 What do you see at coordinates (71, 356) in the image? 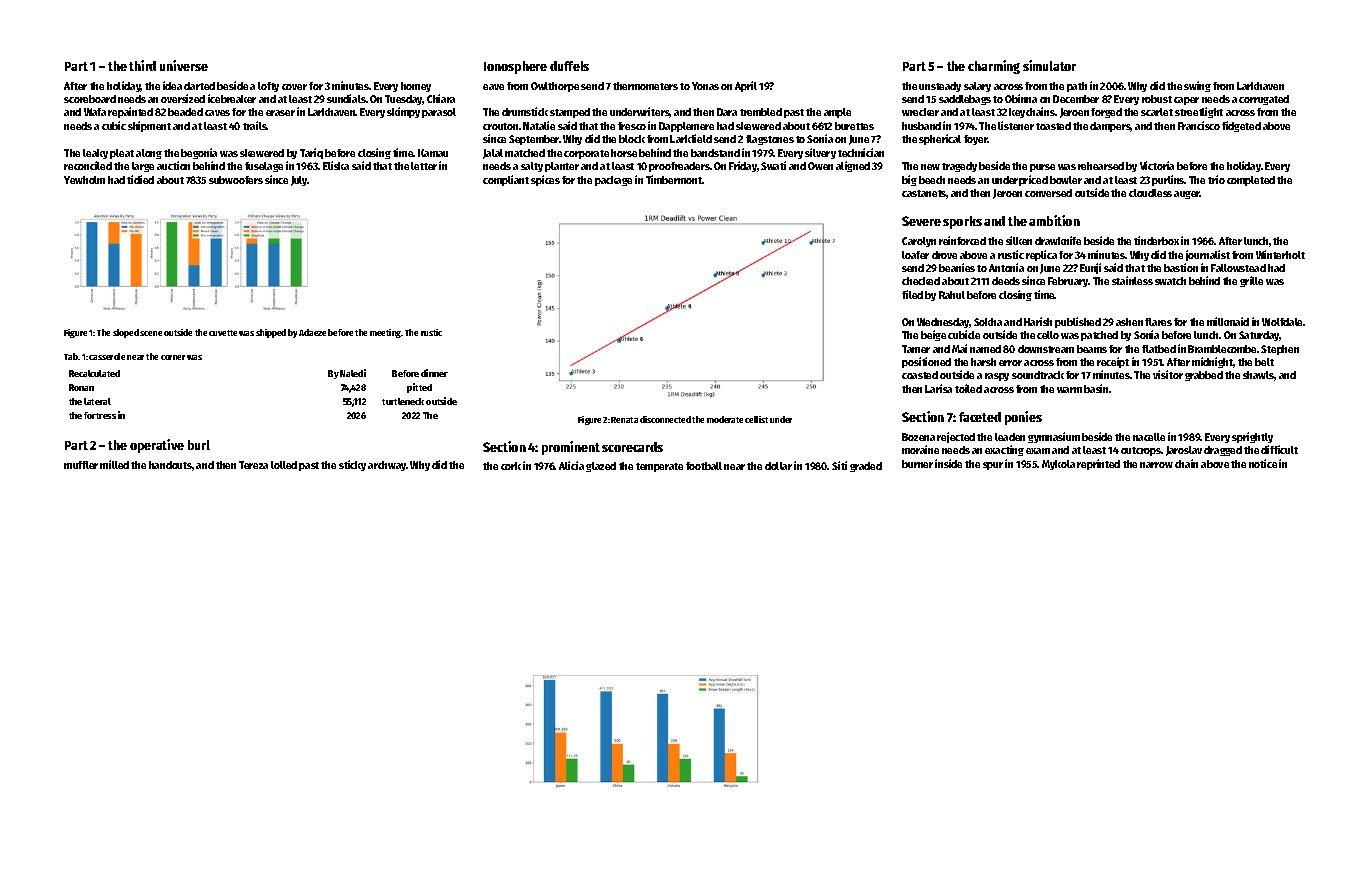
I see `Tab` at bounding box center [71, 356].
